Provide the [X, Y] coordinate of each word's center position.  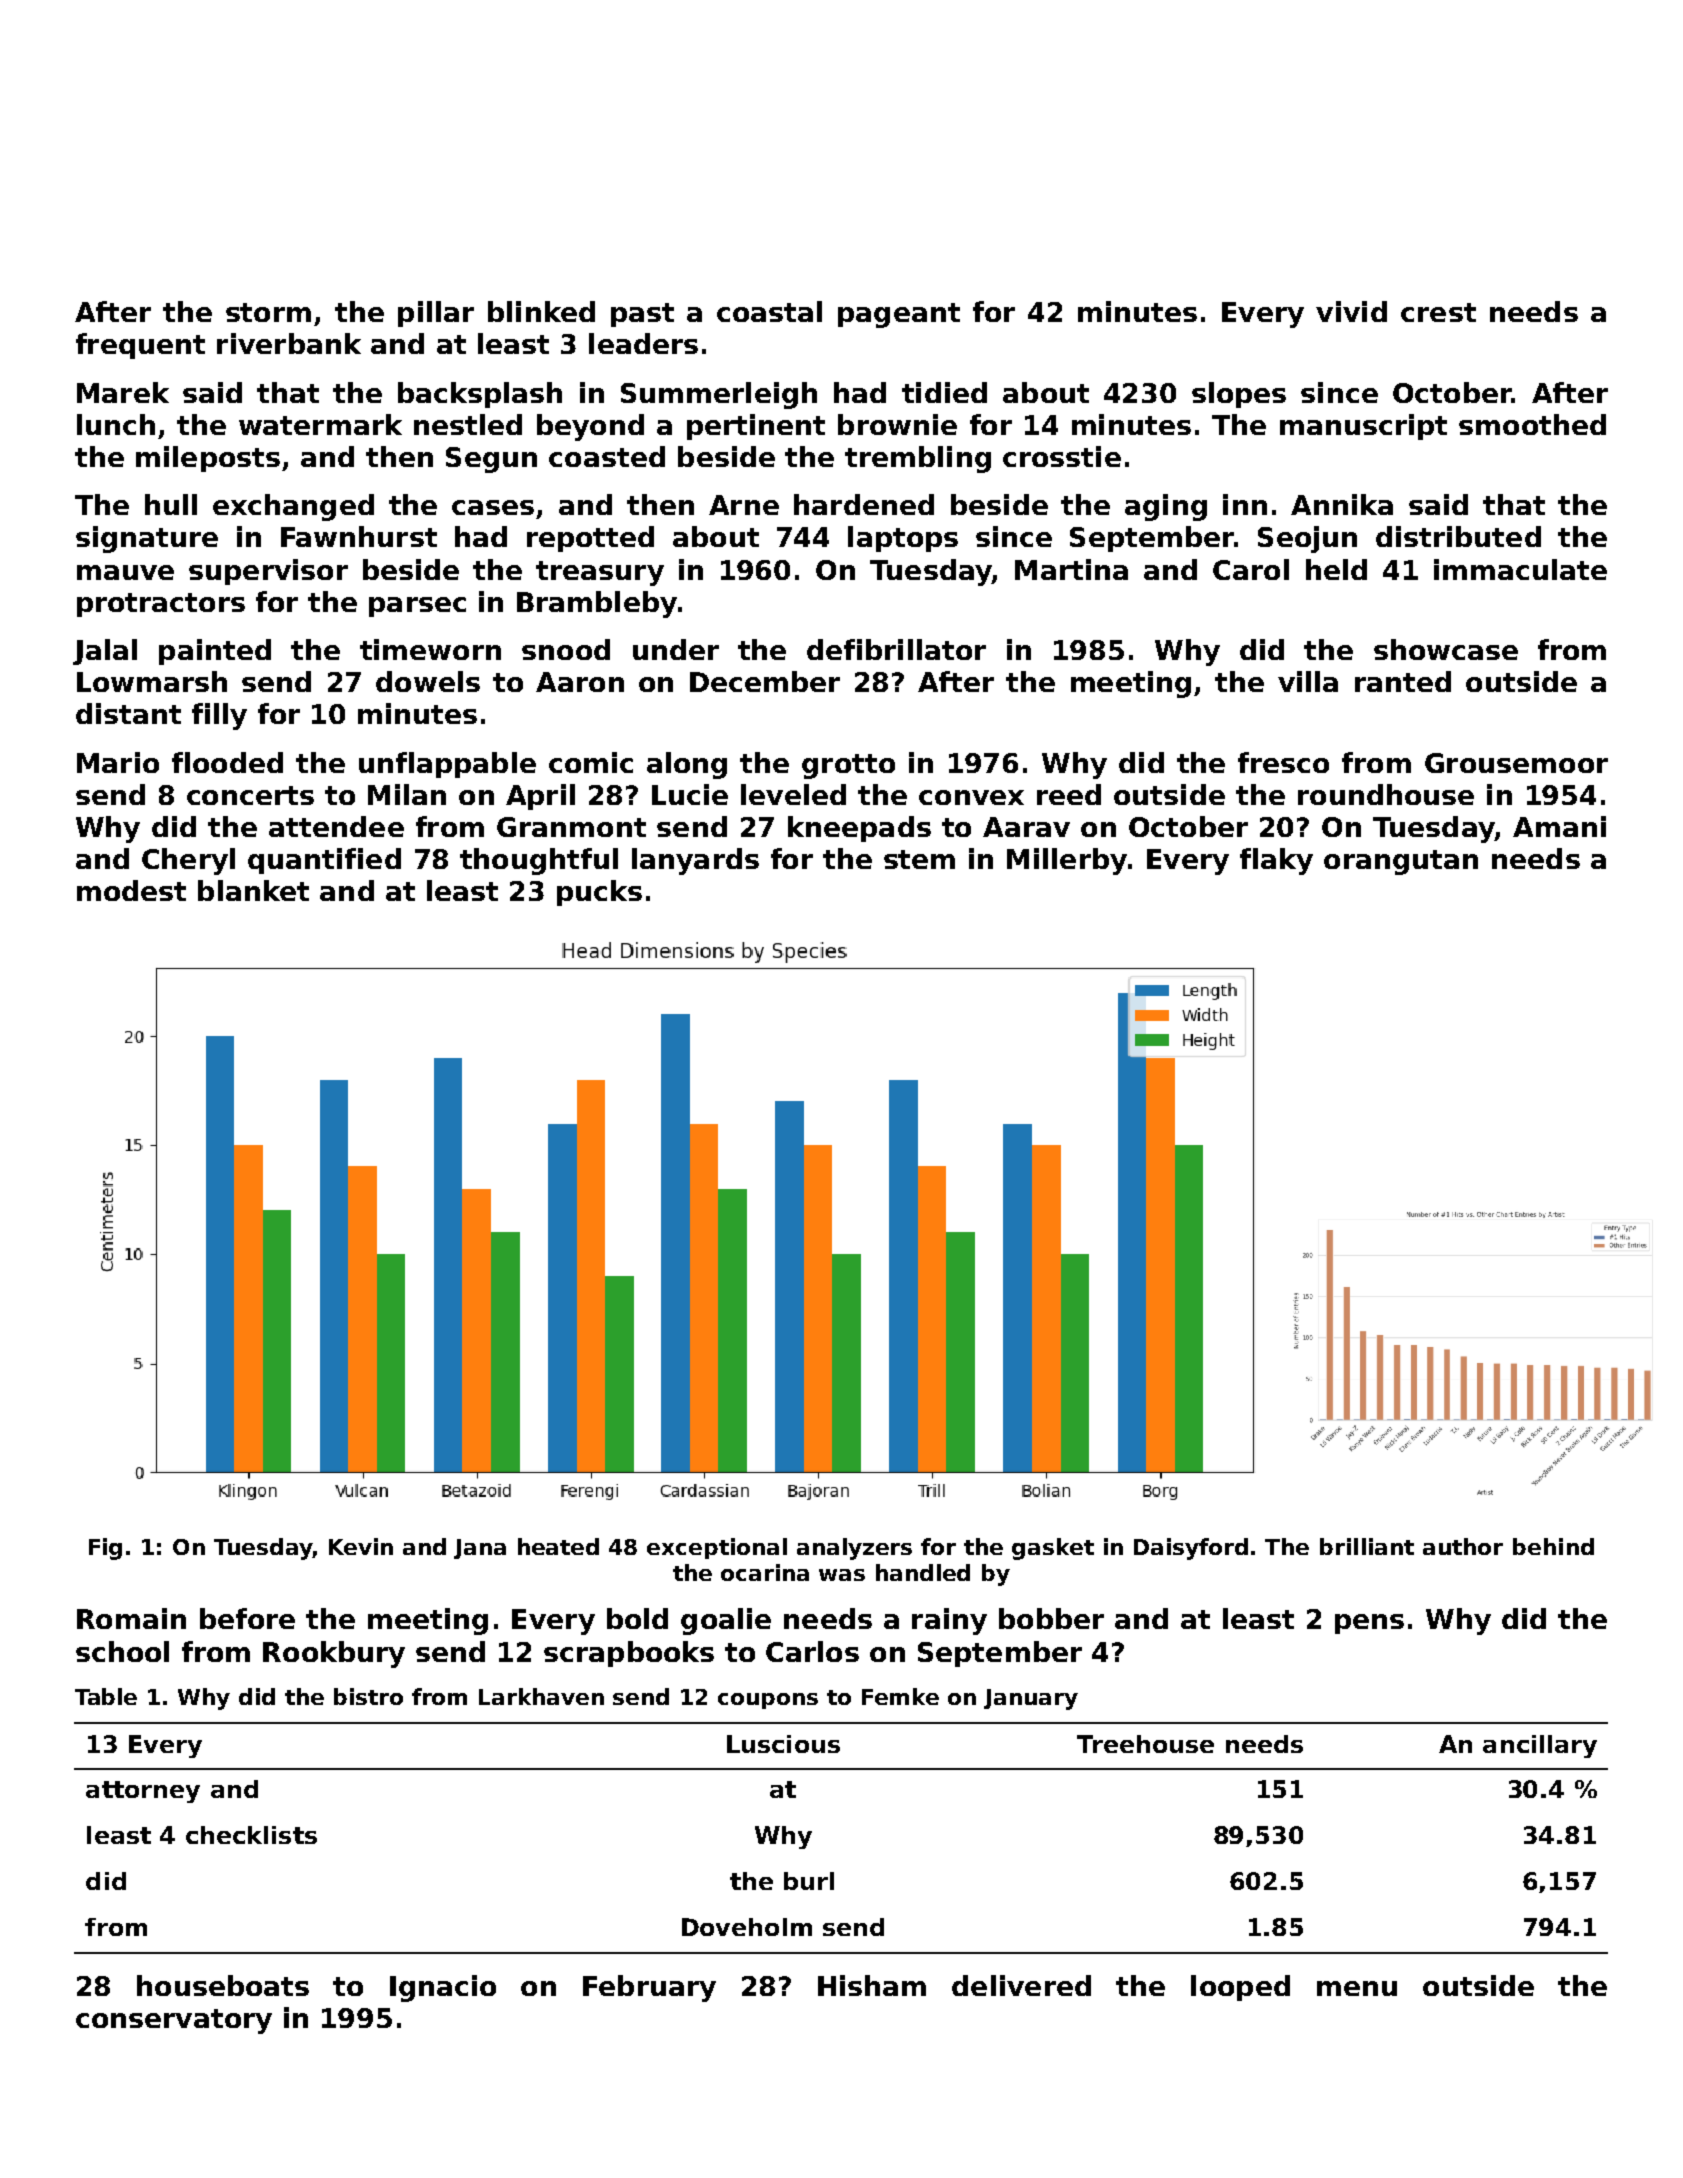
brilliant [1367, 1546]
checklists [251, 1835]
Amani [1559, 826]
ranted [1403, 681]
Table [106, 1696]
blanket [253, 890]
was [842, 1575]
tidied [944, 392]
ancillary [1540, 1746]
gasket [1053, 1549]
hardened [864, 504]
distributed [1458, 536]
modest [131, 890]
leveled [793, 794]
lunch [116, 424]
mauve [125, 572]
